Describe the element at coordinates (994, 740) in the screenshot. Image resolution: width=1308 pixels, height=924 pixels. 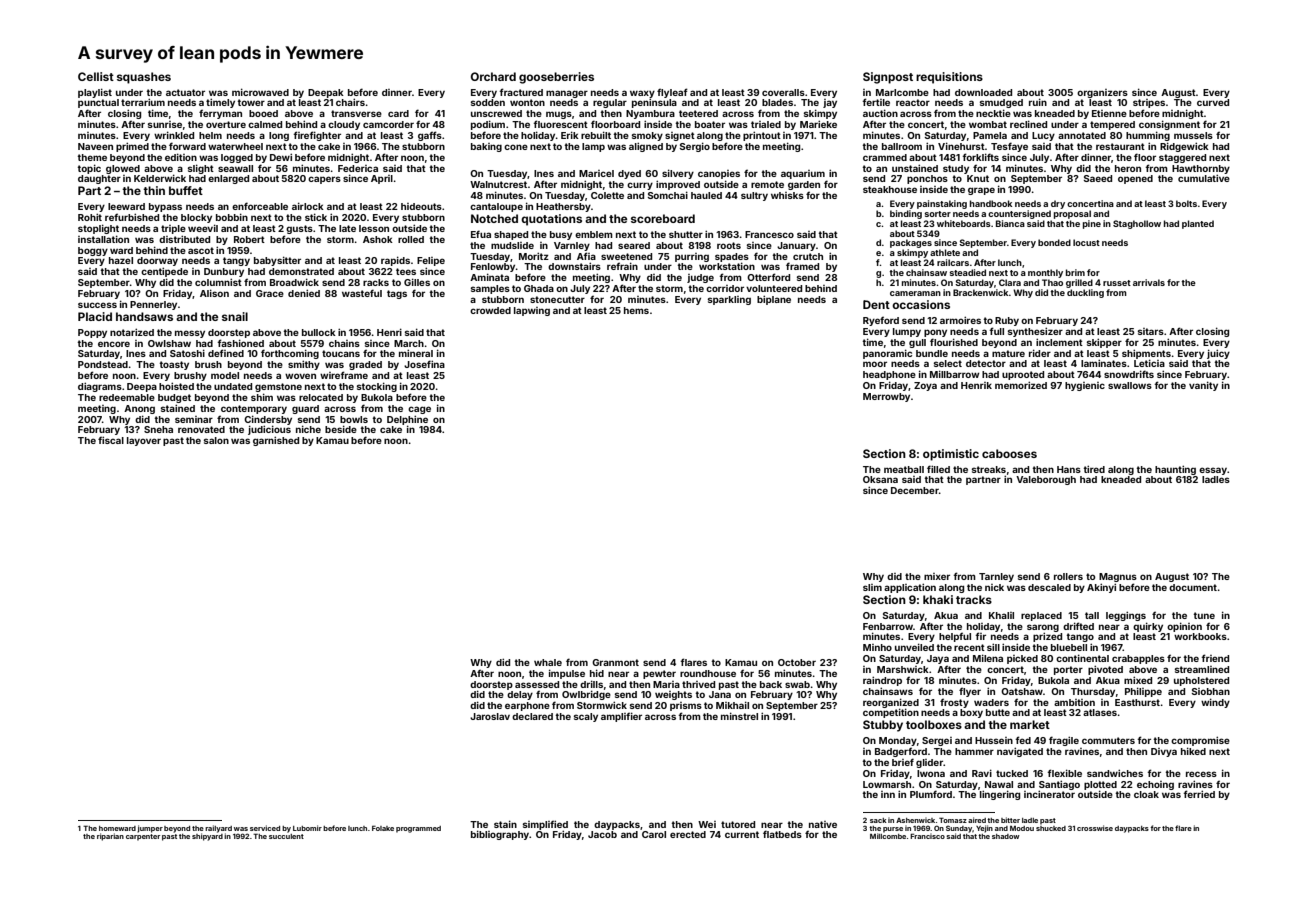
I see `Hussein` at that location.
